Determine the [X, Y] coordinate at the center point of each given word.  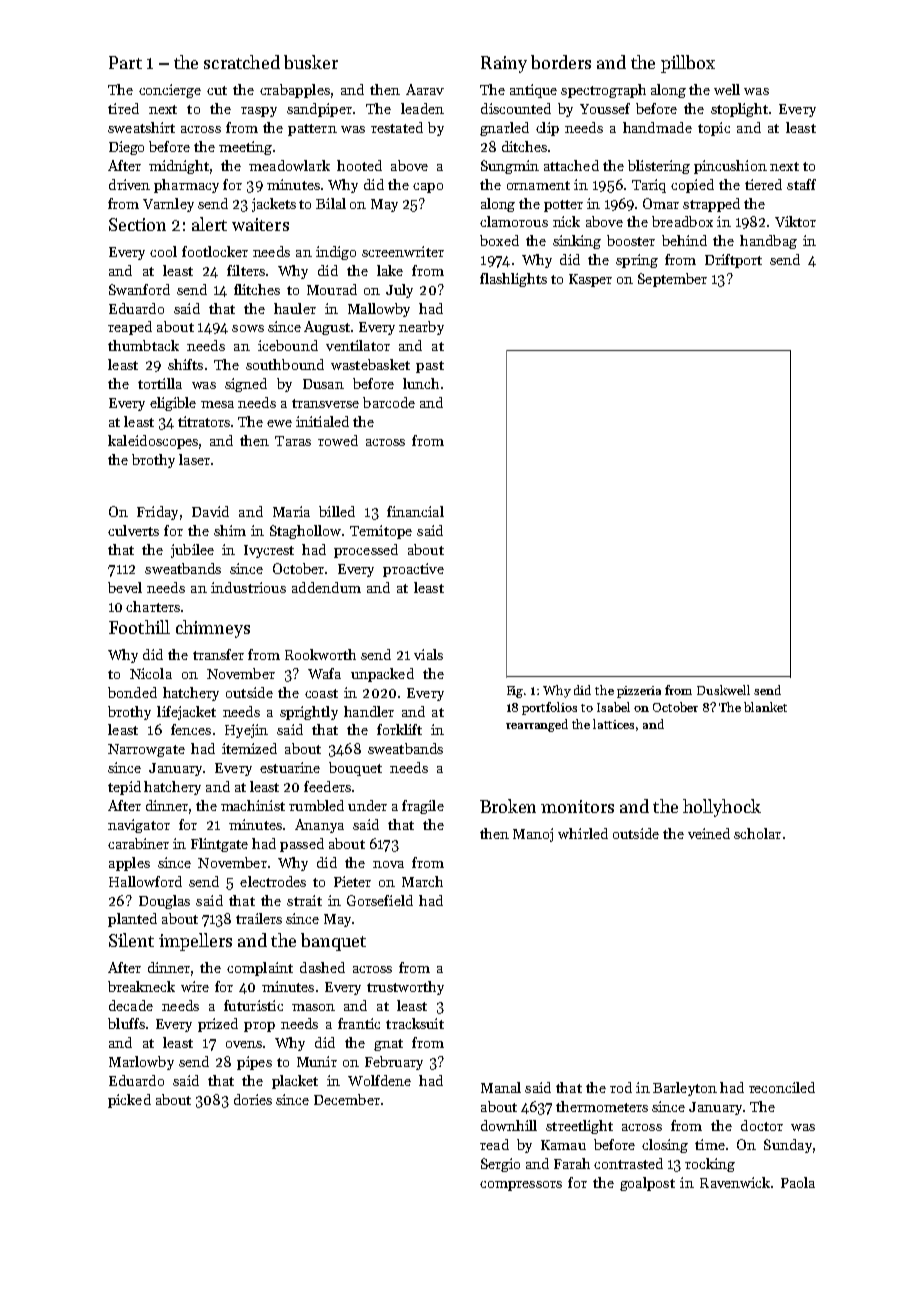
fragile [423, 807]
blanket [765, 707]
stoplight [739, 110]
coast [321, 693]
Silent [131, 940]
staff [801, 184]
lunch [421, 383]
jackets [274, 205]
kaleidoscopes [153, 442]
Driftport [733, 261]
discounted [516, 108]
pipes [254, 1063]
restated [397, 127]
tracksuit [415, 1023]
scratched [242, 62]
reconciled [782, 1087]
